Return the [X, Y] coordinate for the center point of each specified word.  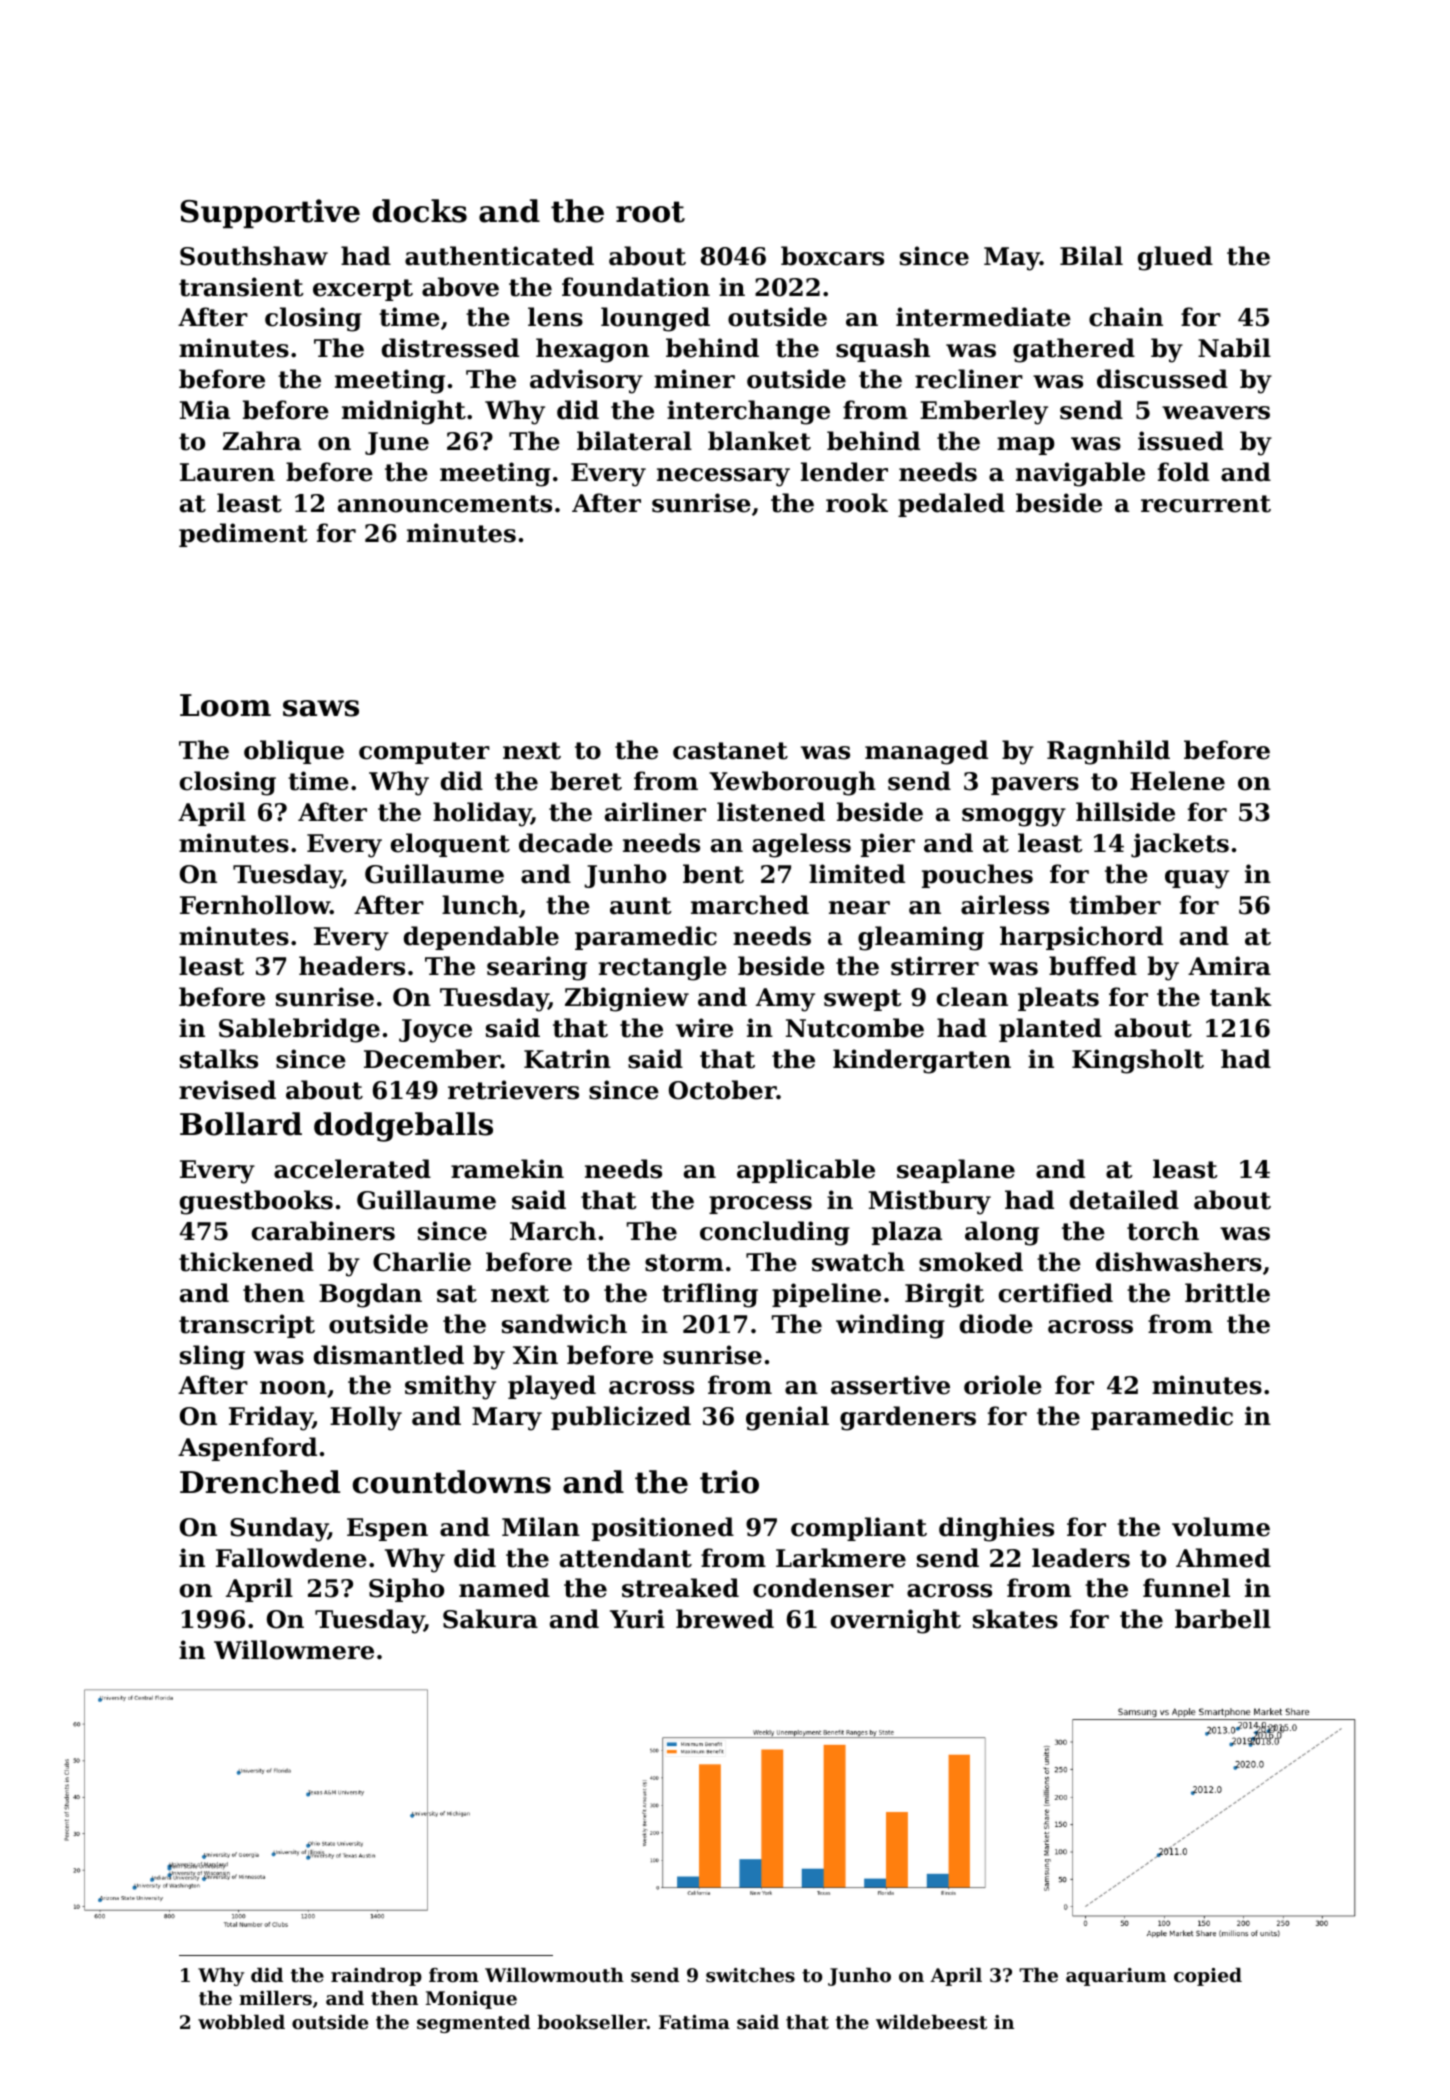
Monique [471, 2000]
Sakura [490, 1619]
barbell [1223, 1619]
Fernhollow [255, 905]
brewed [725, 1619]
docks [420, 211]
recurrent [1206, 504]
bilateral [634, 441]
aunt [641, 906]
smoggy [1014, 817]
